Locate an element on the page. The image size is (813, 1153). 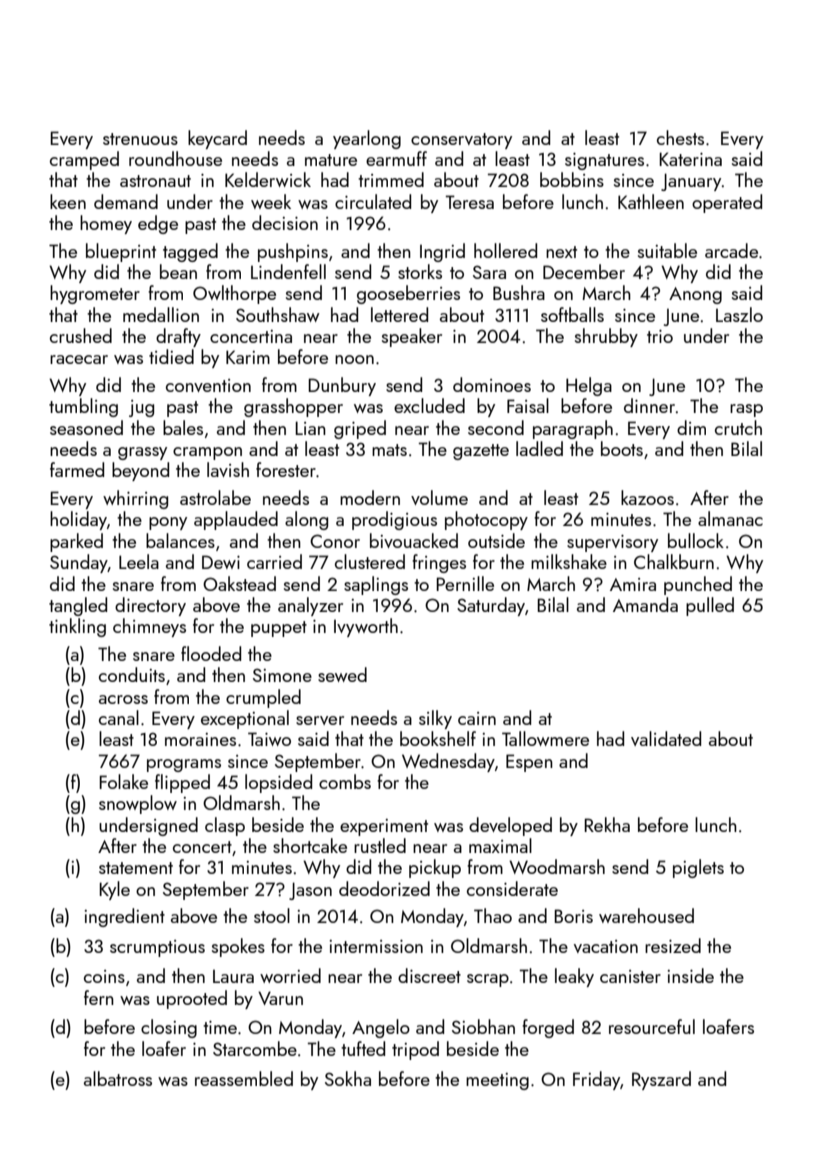
tripod is located at coordinates (415, 1050).
